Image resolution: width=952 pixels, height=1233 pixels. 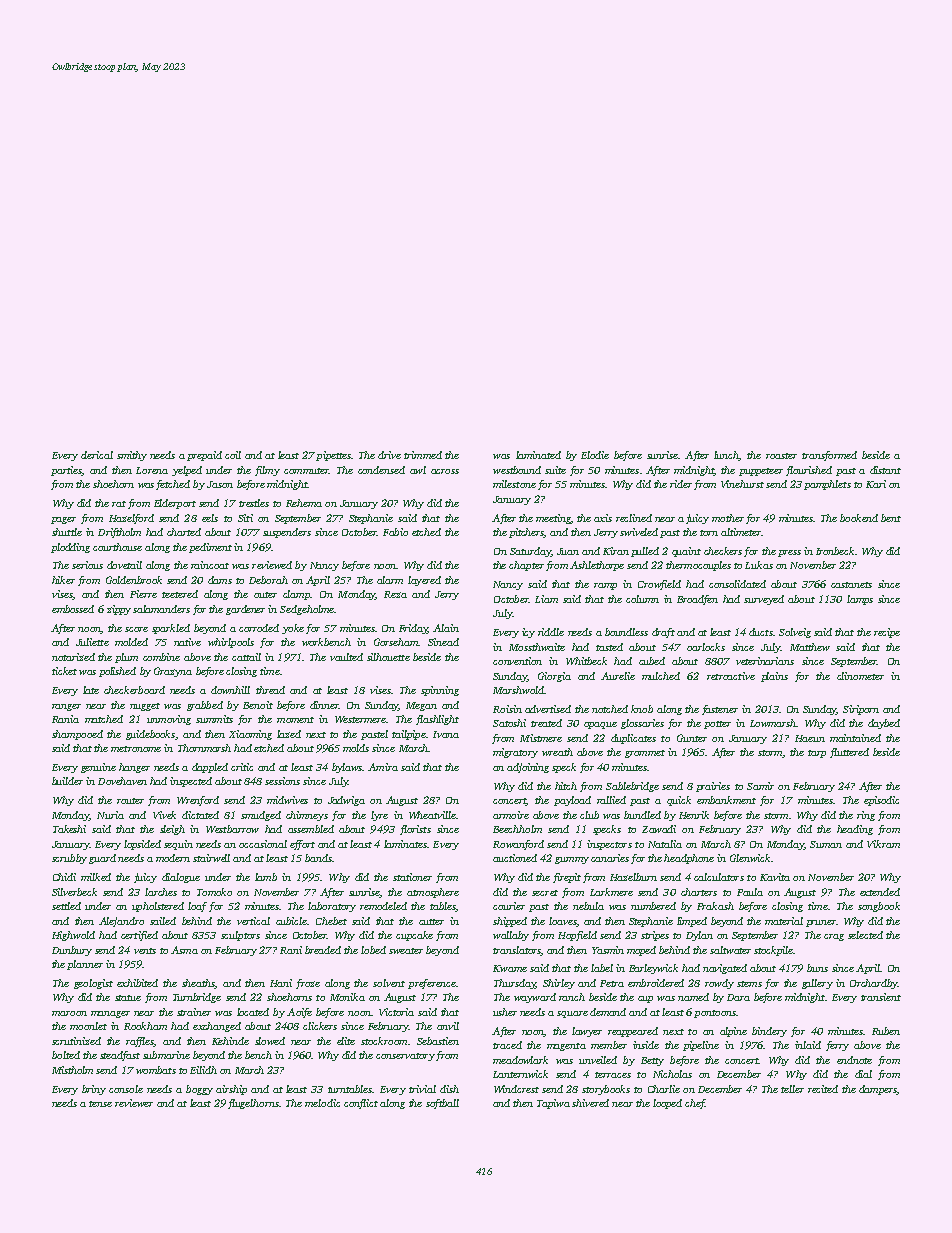 What do you see at coordinates (389, 455) in the screenshot?
I see `drive` at bounding box center [389, 455].
